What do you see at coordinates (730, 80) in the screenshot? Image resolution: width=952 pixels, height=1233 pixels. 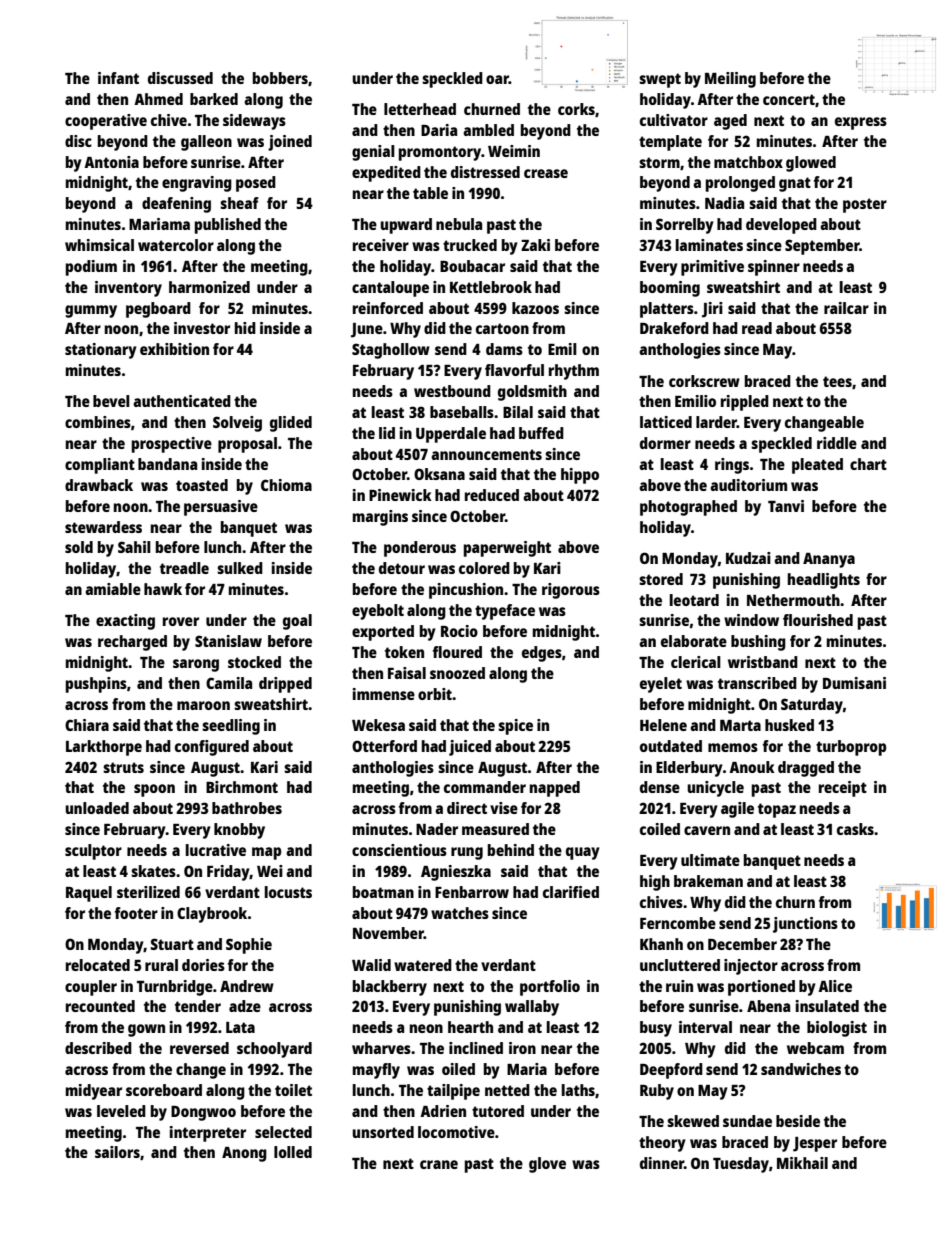 I see `Meiling` at bounding box center [730, 80].
